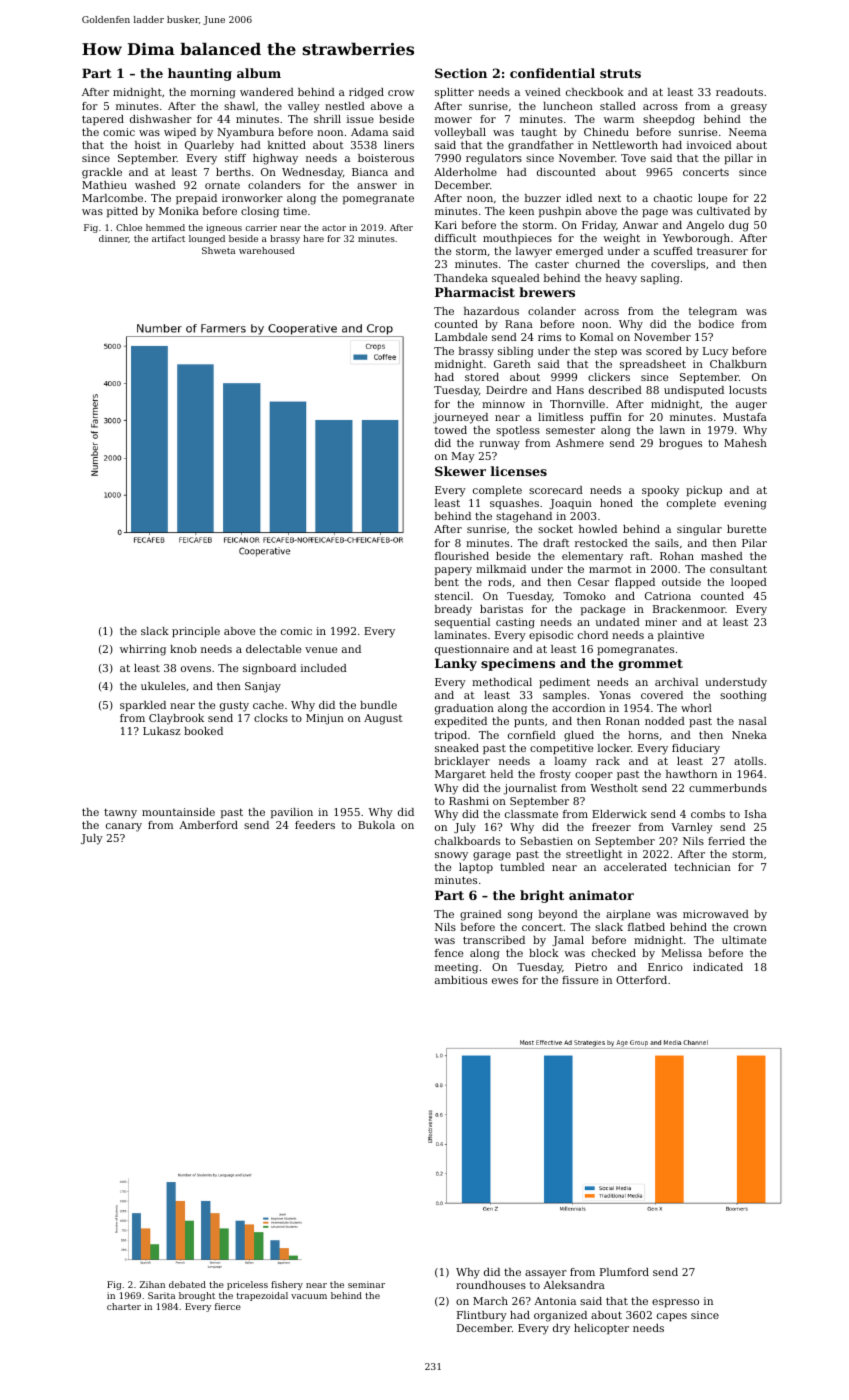 The height and width of the image is (1400, 849). I want to click on looped, so click(749, 583).
